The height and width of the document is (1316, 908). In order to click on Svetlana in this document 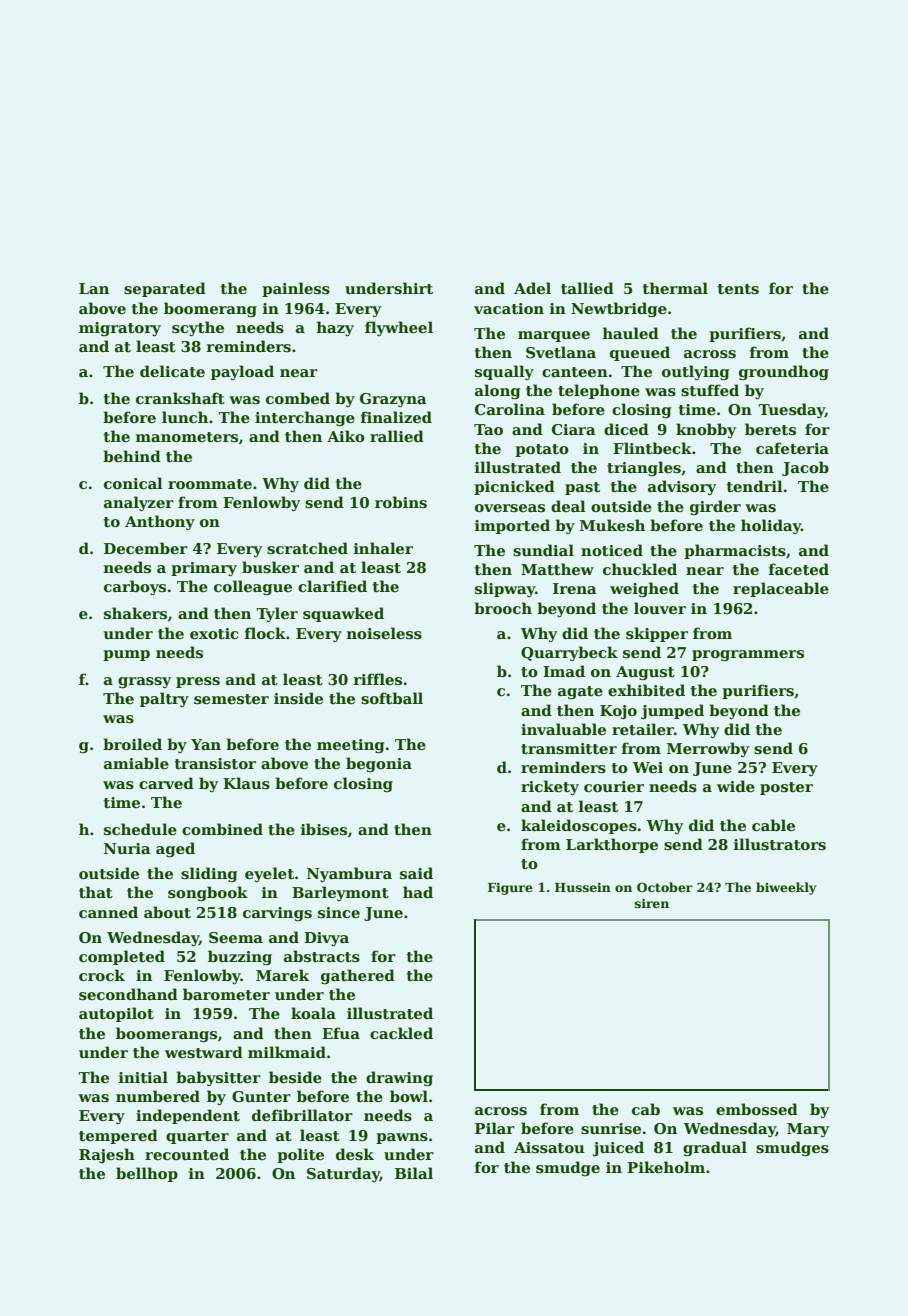, I will do `click(561, 352)`.
